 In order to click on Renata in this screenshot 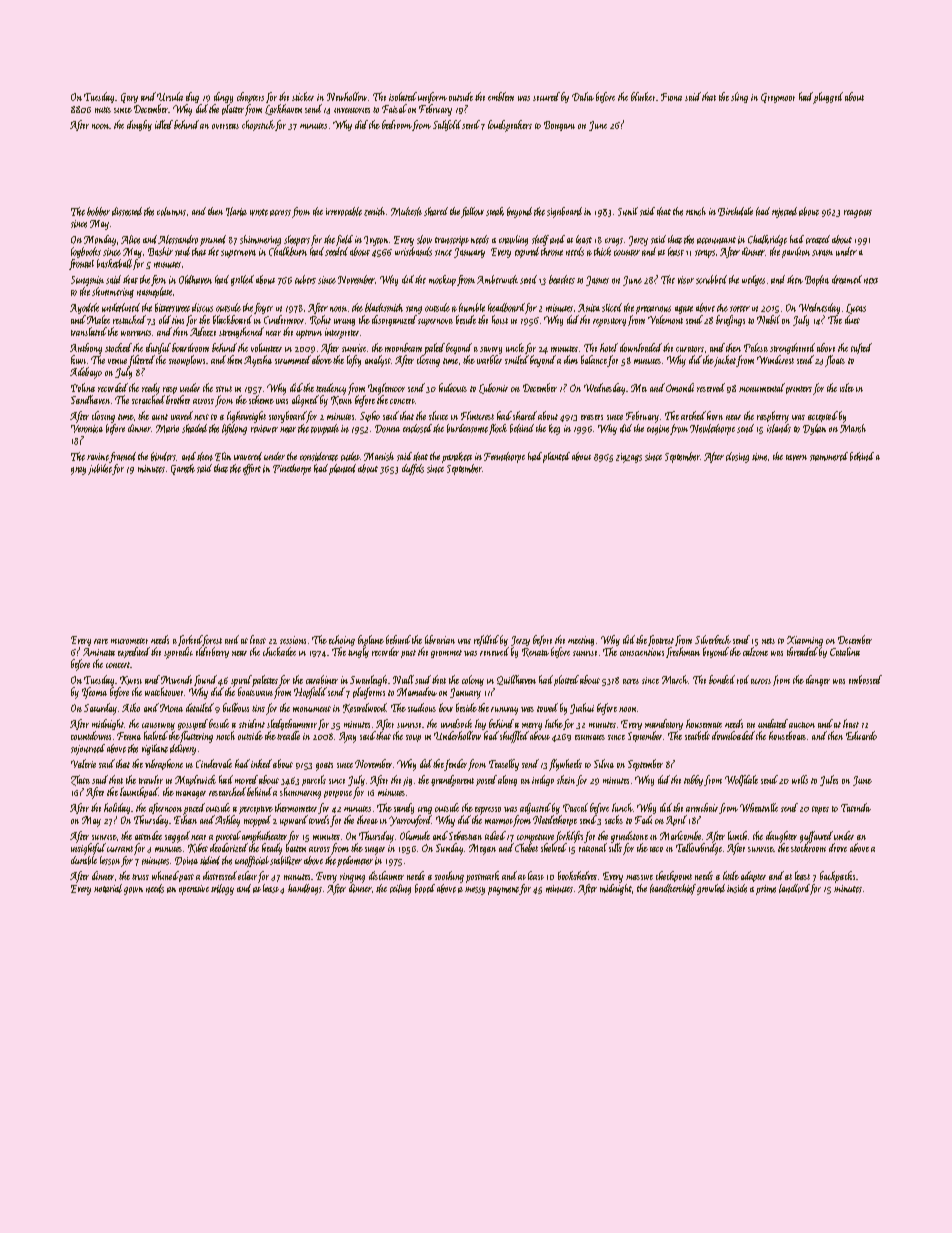, I will do `click(535, 652)`.
